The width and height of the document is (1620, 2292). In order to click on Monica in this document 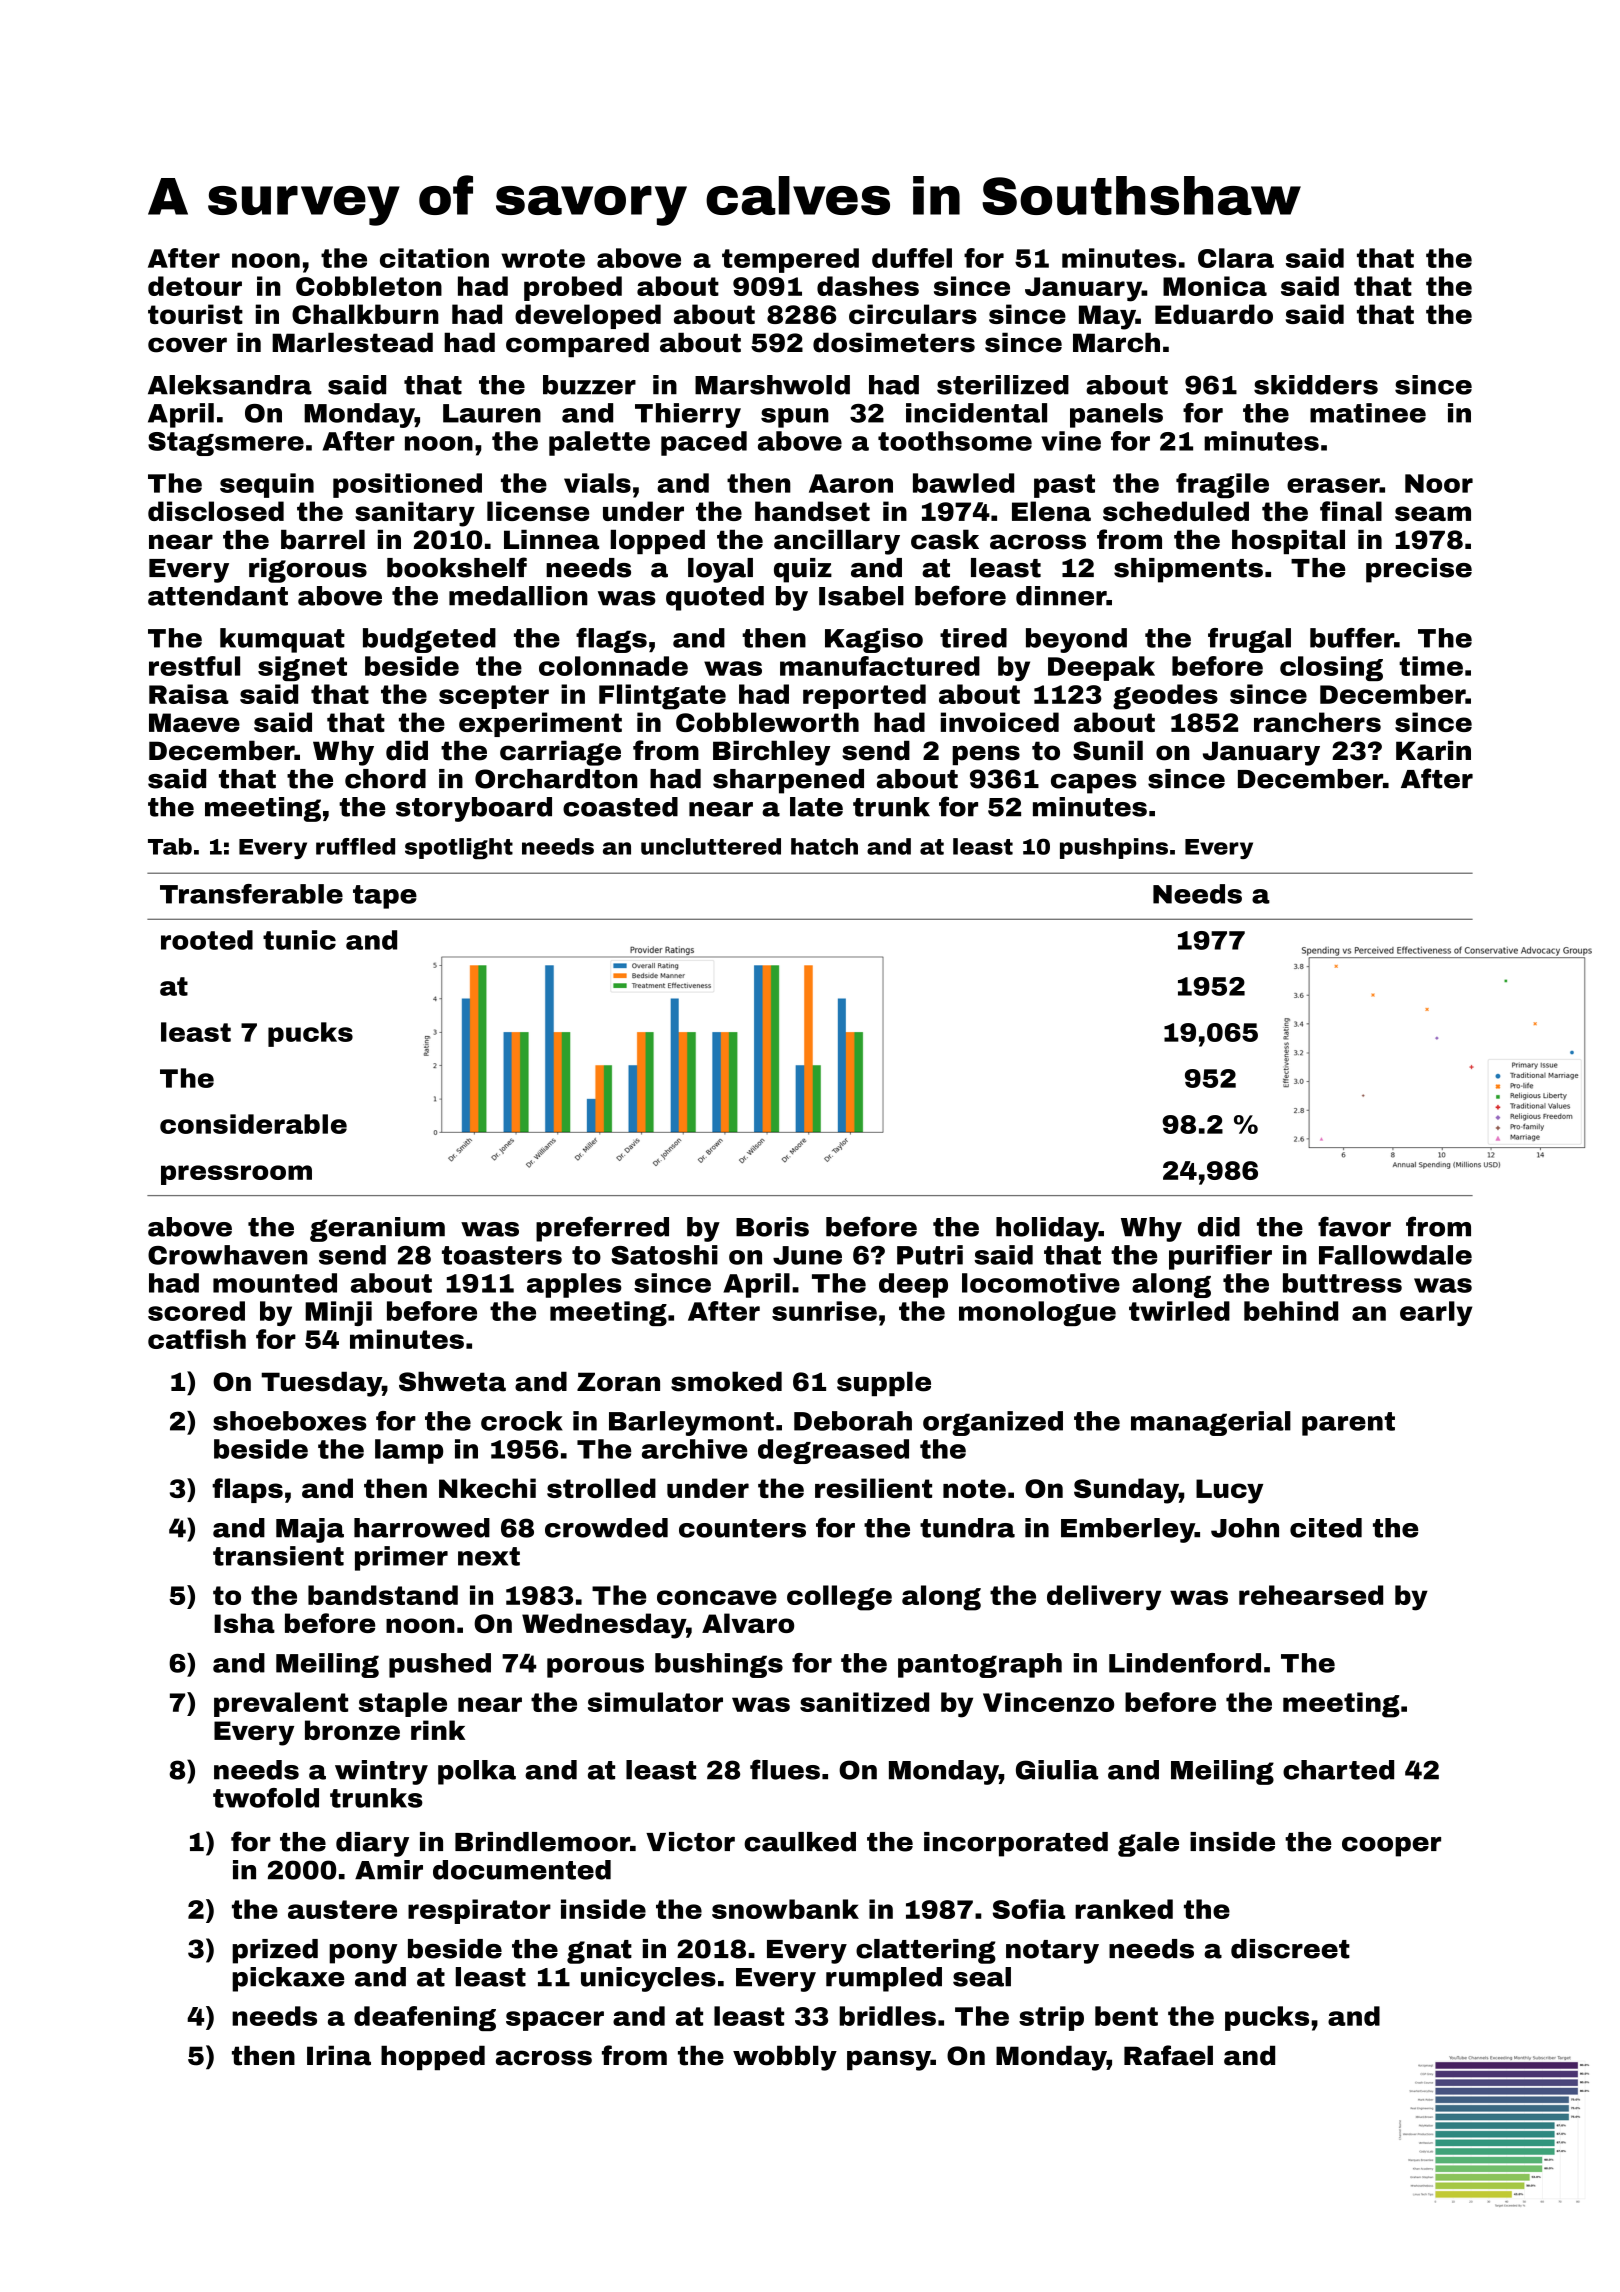, I will do `click(1215, 286)`.
